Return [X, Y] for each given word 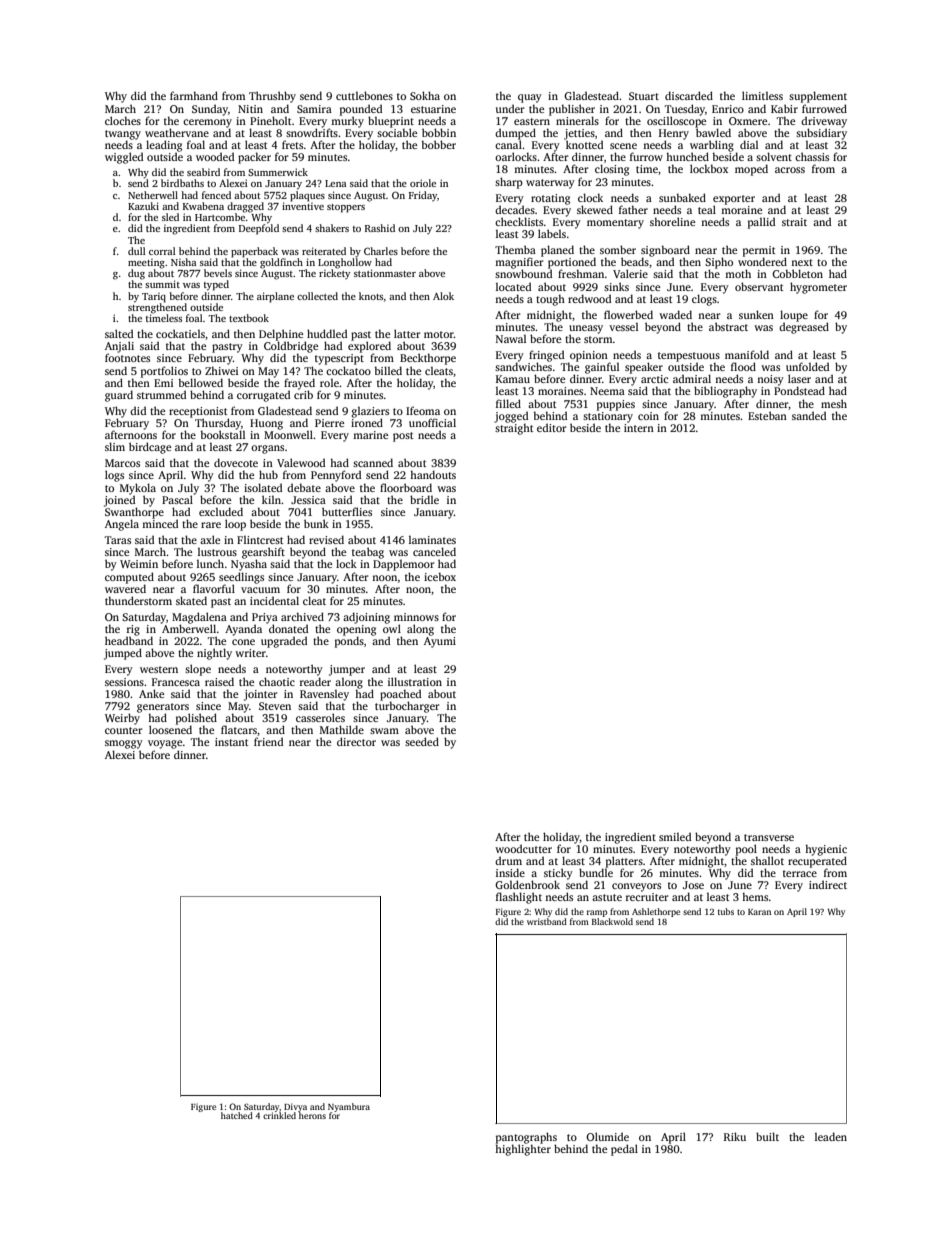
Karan [759, 912]
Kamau [513, 379]
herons [312, 1115]
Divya [295, 1107]
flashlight [519, 898]
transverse [769, 837]
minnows [416, 617]
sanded [809, 415]
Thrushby [272, 97]
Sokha [425, 95]
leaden [831, 1136]
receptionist [198, 412]
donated [288, 628]
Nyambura [349, 1107]
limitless [762, 95]
